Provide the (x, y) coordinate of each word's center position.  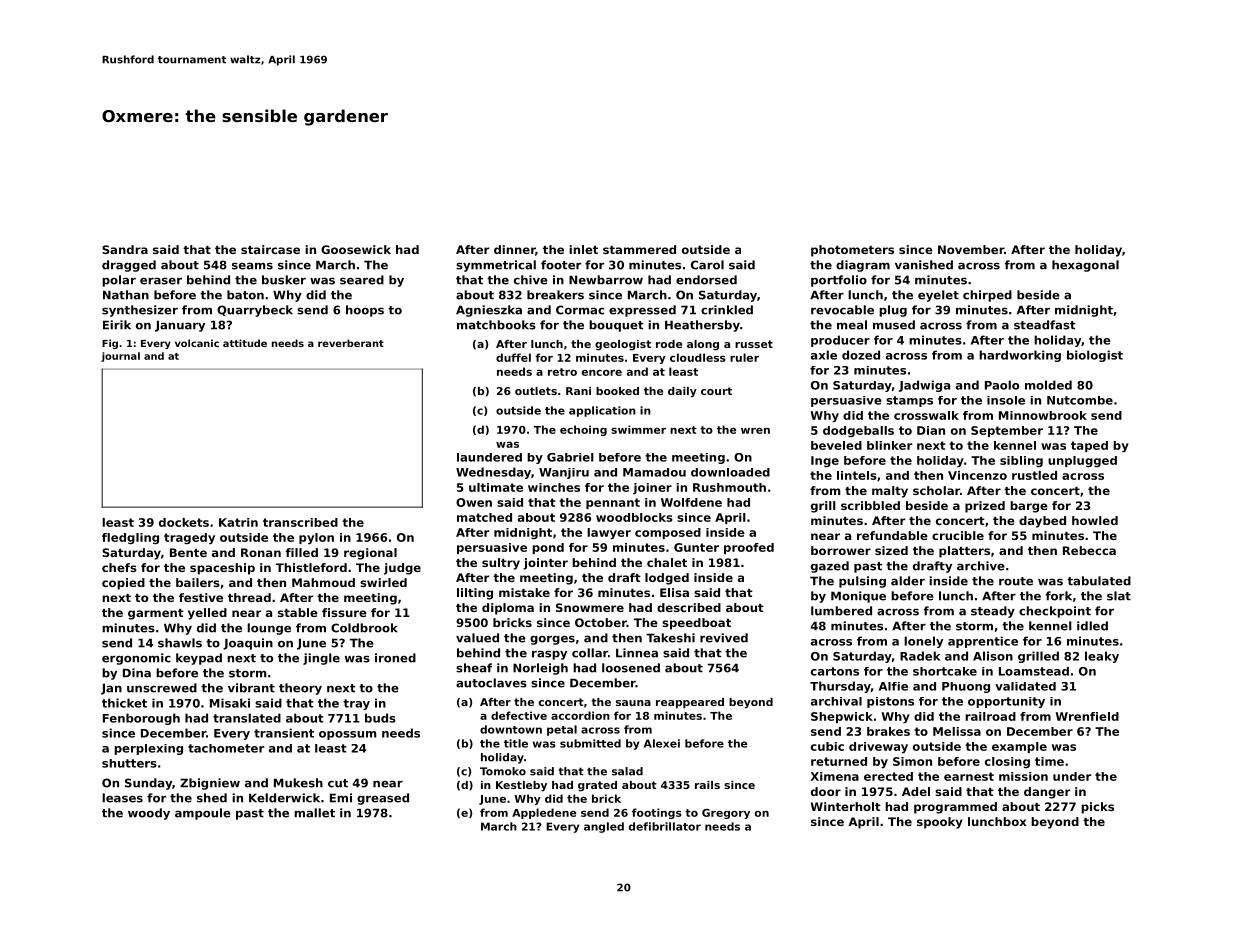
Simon (912, 761)
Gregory (726, 814)
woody (149, 814)
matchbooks (496, 325)
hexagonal (1085, 266)
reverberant (351, 343)
